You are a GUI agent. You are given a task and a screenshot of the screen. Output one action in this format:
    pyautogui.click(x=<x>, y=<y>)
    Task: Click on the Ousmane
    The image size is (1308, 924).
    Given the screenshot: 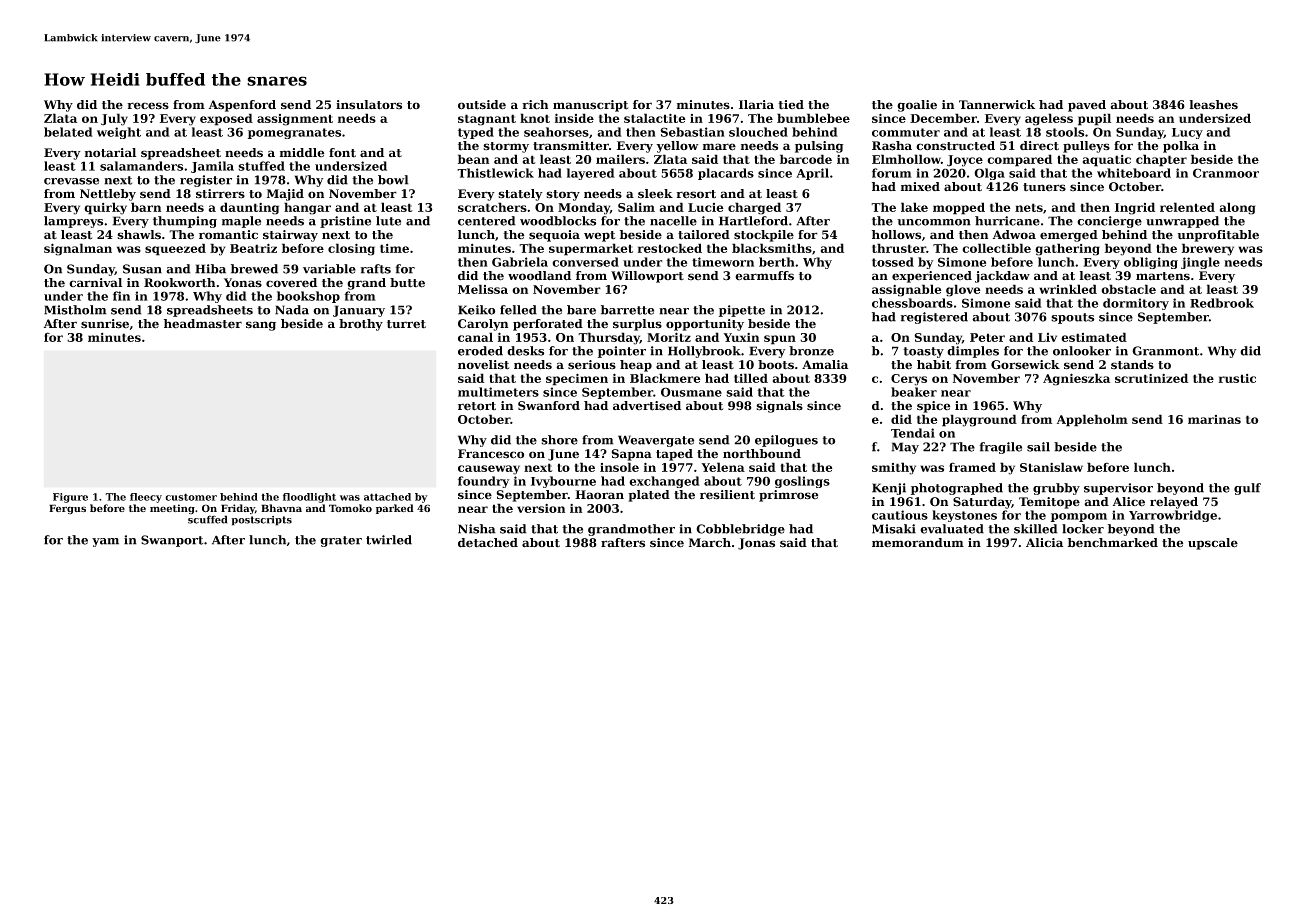 What is the action you would take?
    pyautogui.click(x=691, y=392)
